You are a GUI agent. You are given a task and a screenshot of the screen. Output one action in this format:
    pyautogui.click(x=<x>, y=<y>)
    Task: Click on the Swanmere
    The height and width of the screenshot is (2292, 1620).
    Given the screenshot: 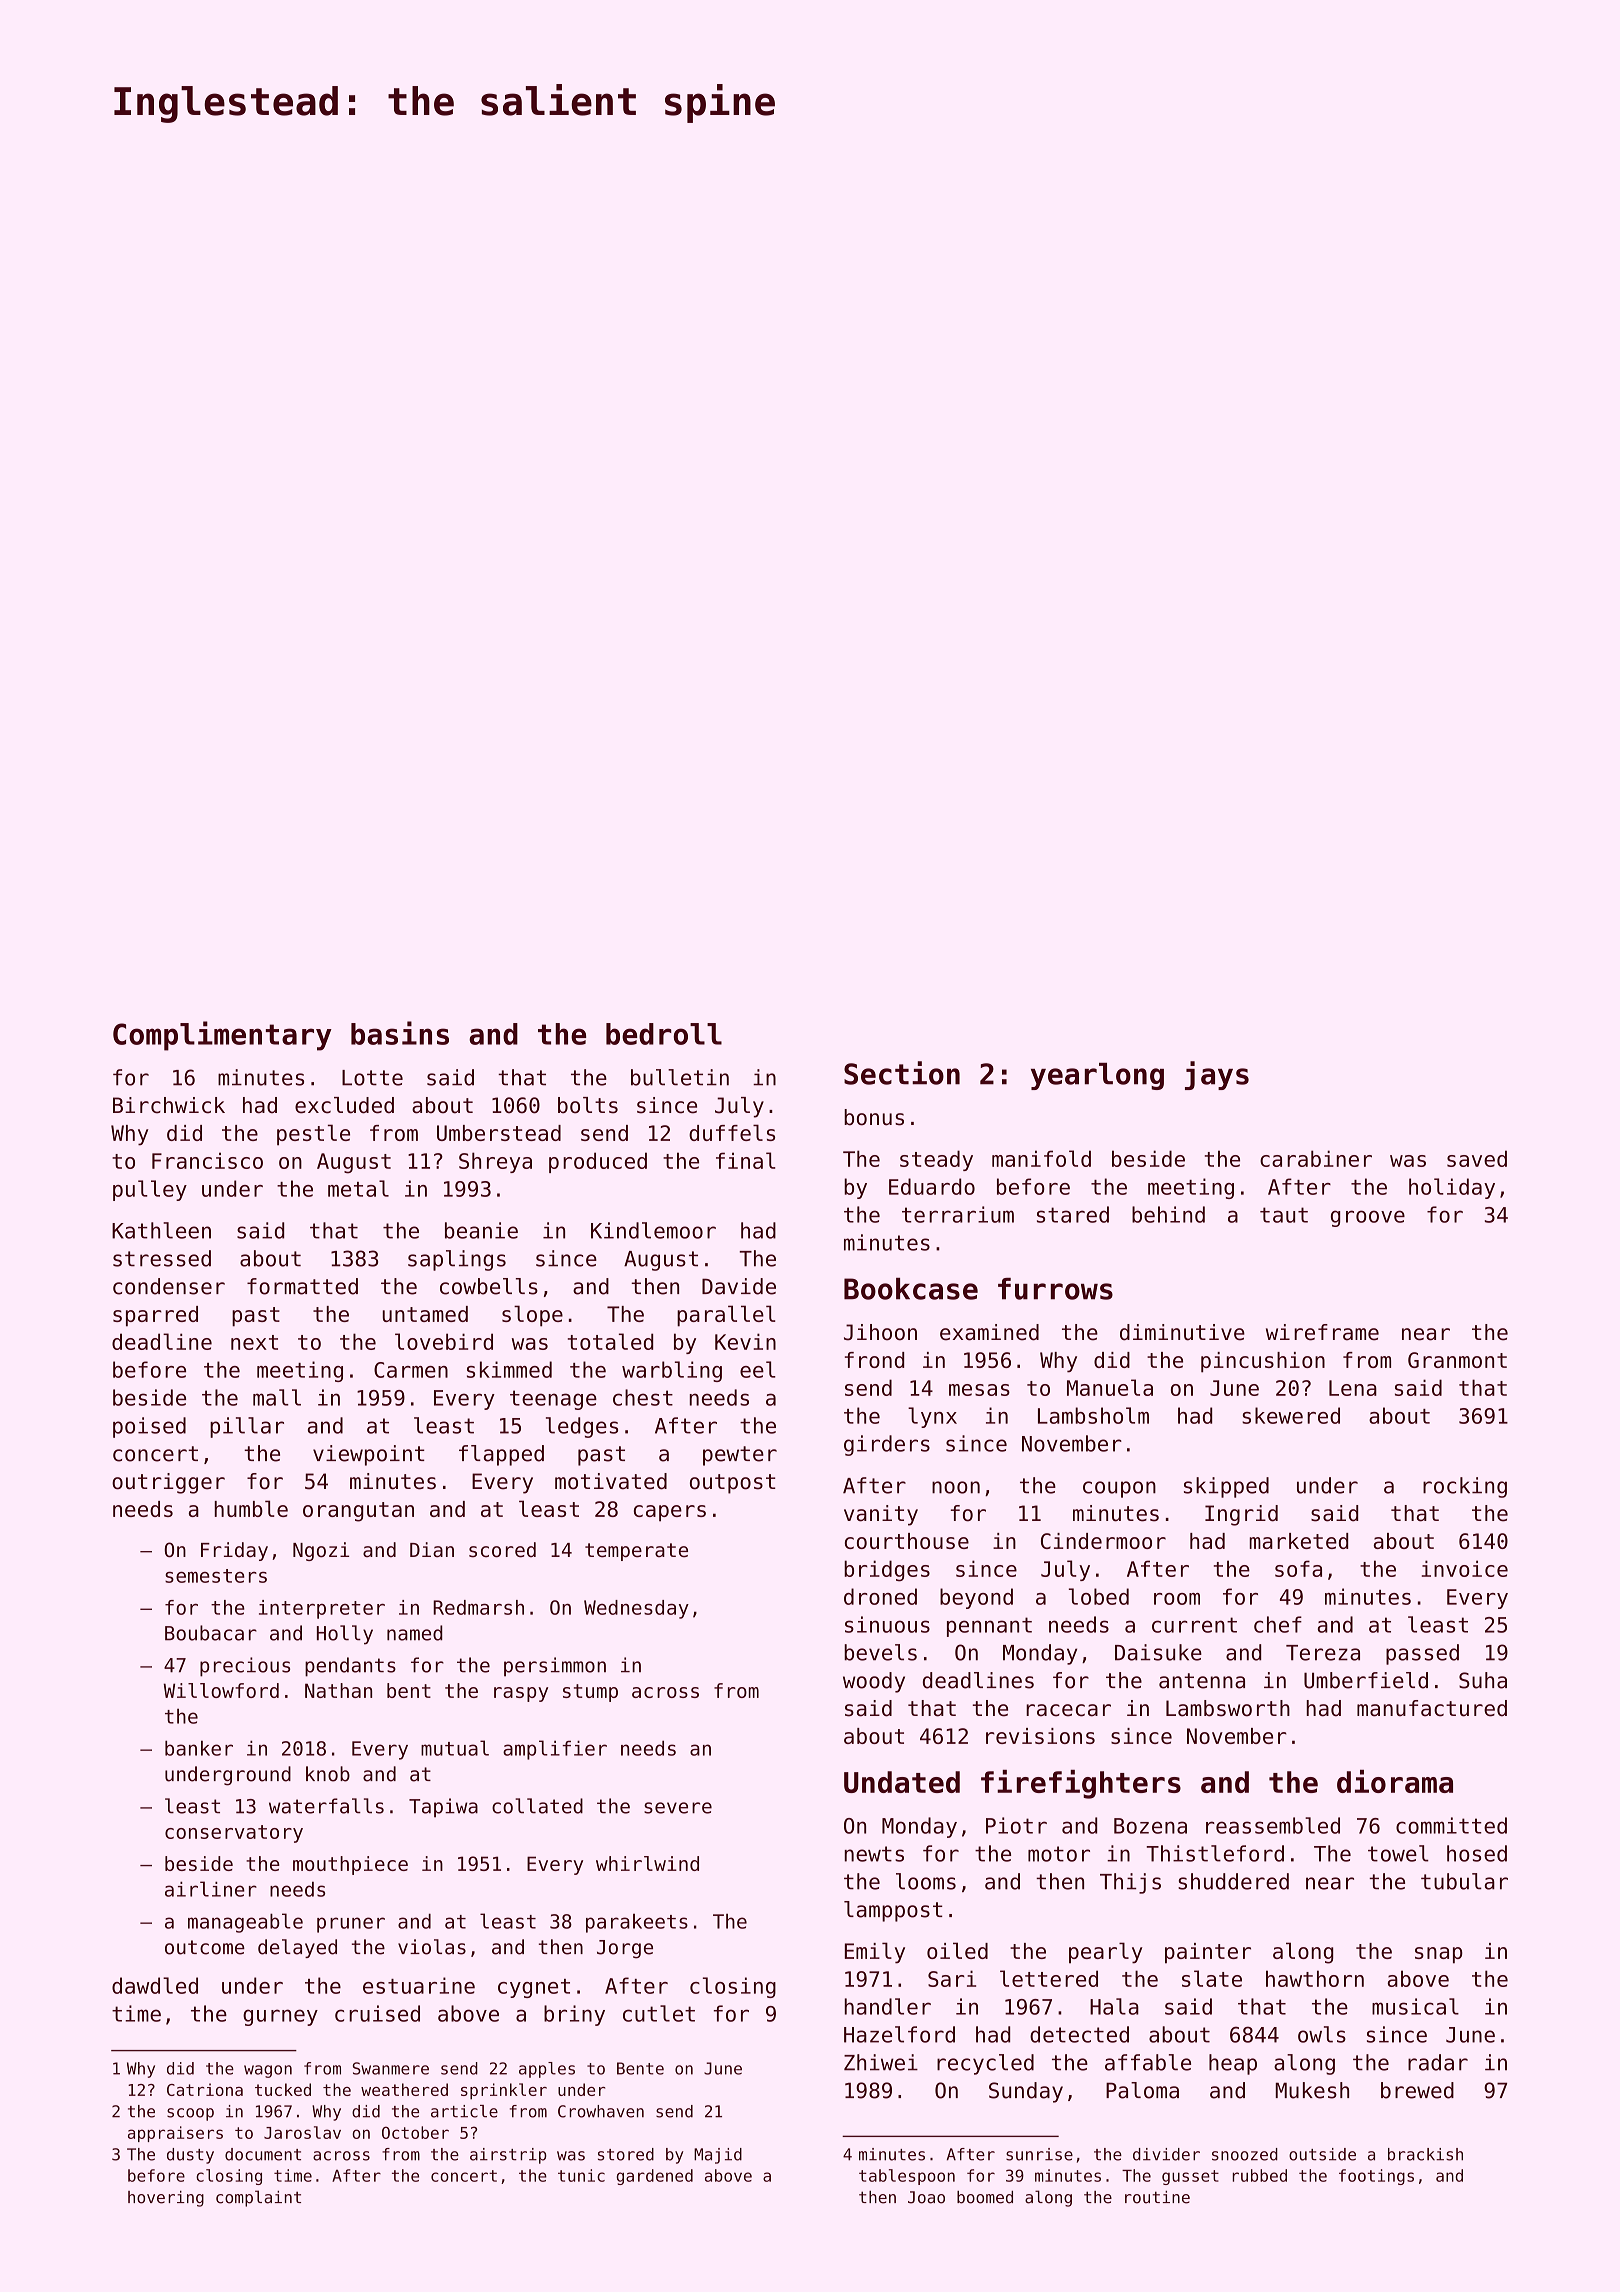 What is the action you would take?
    pyautogui.click(x=391, y=2068)
